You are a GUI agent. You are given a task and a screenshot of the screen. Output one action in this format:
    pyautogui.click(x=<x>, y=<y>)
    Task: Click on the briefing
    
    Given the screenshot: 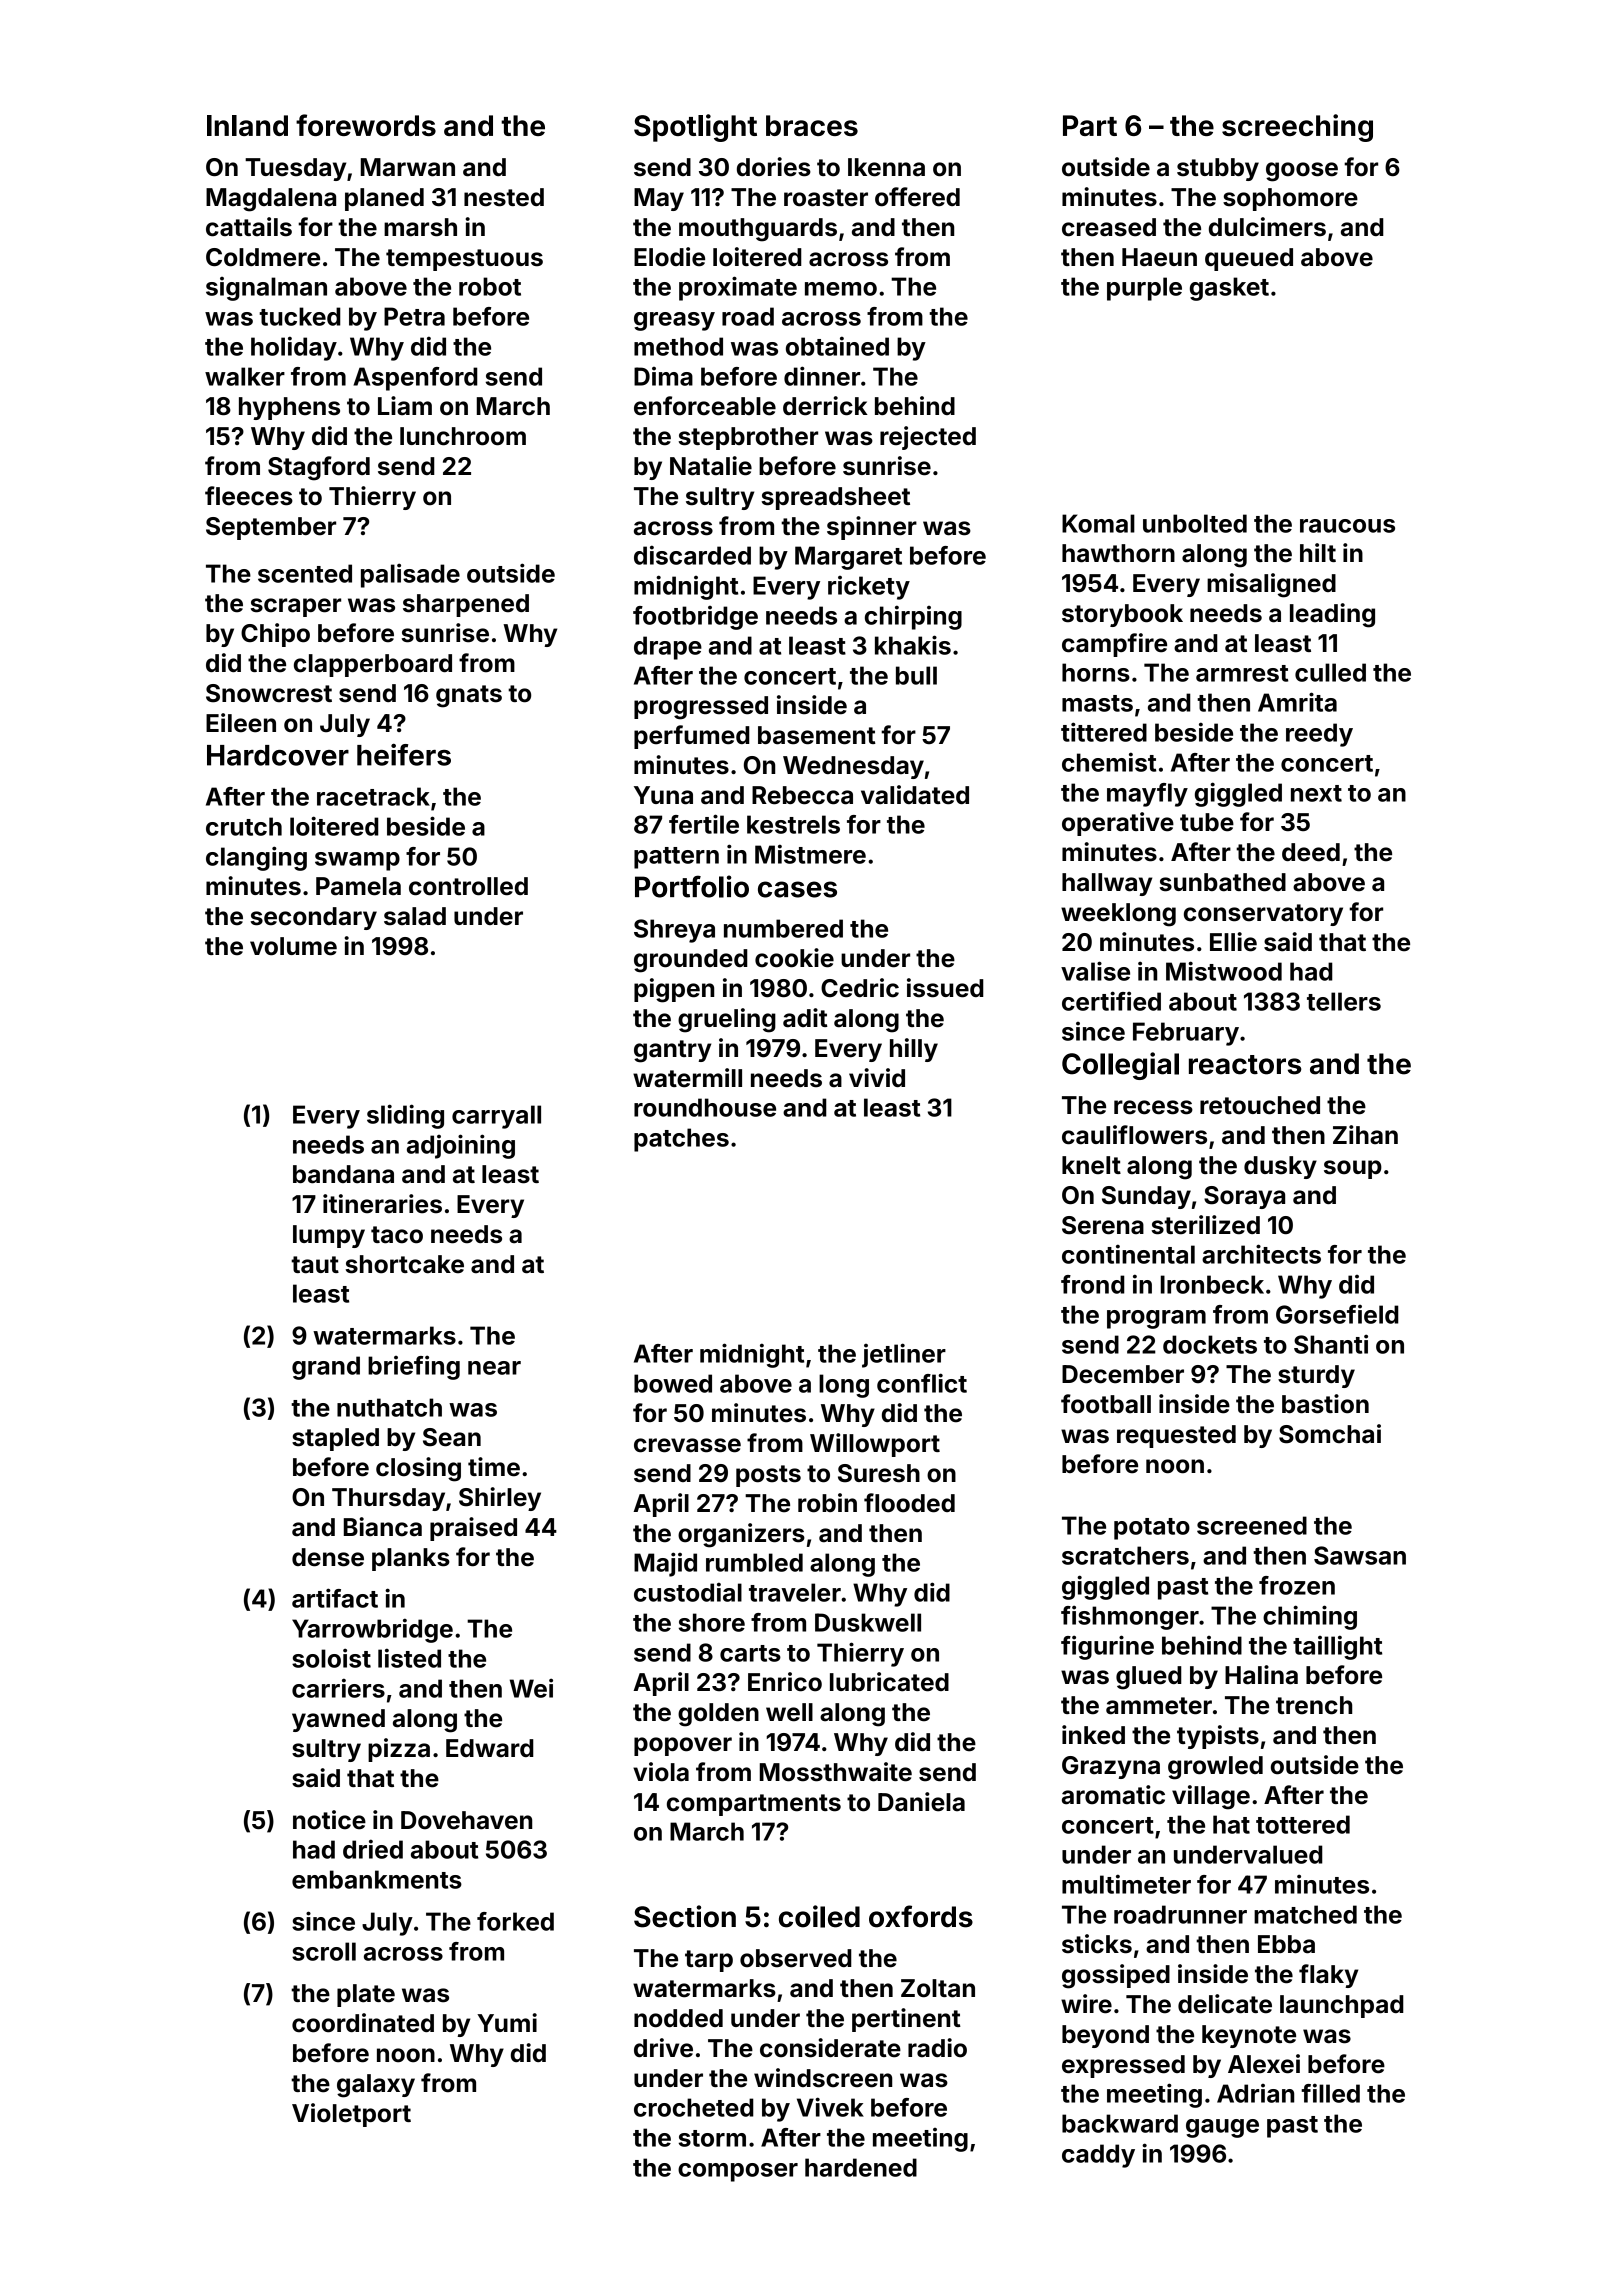 What is the action you would take?
    pyautogui.click(x=414, y=1367)
